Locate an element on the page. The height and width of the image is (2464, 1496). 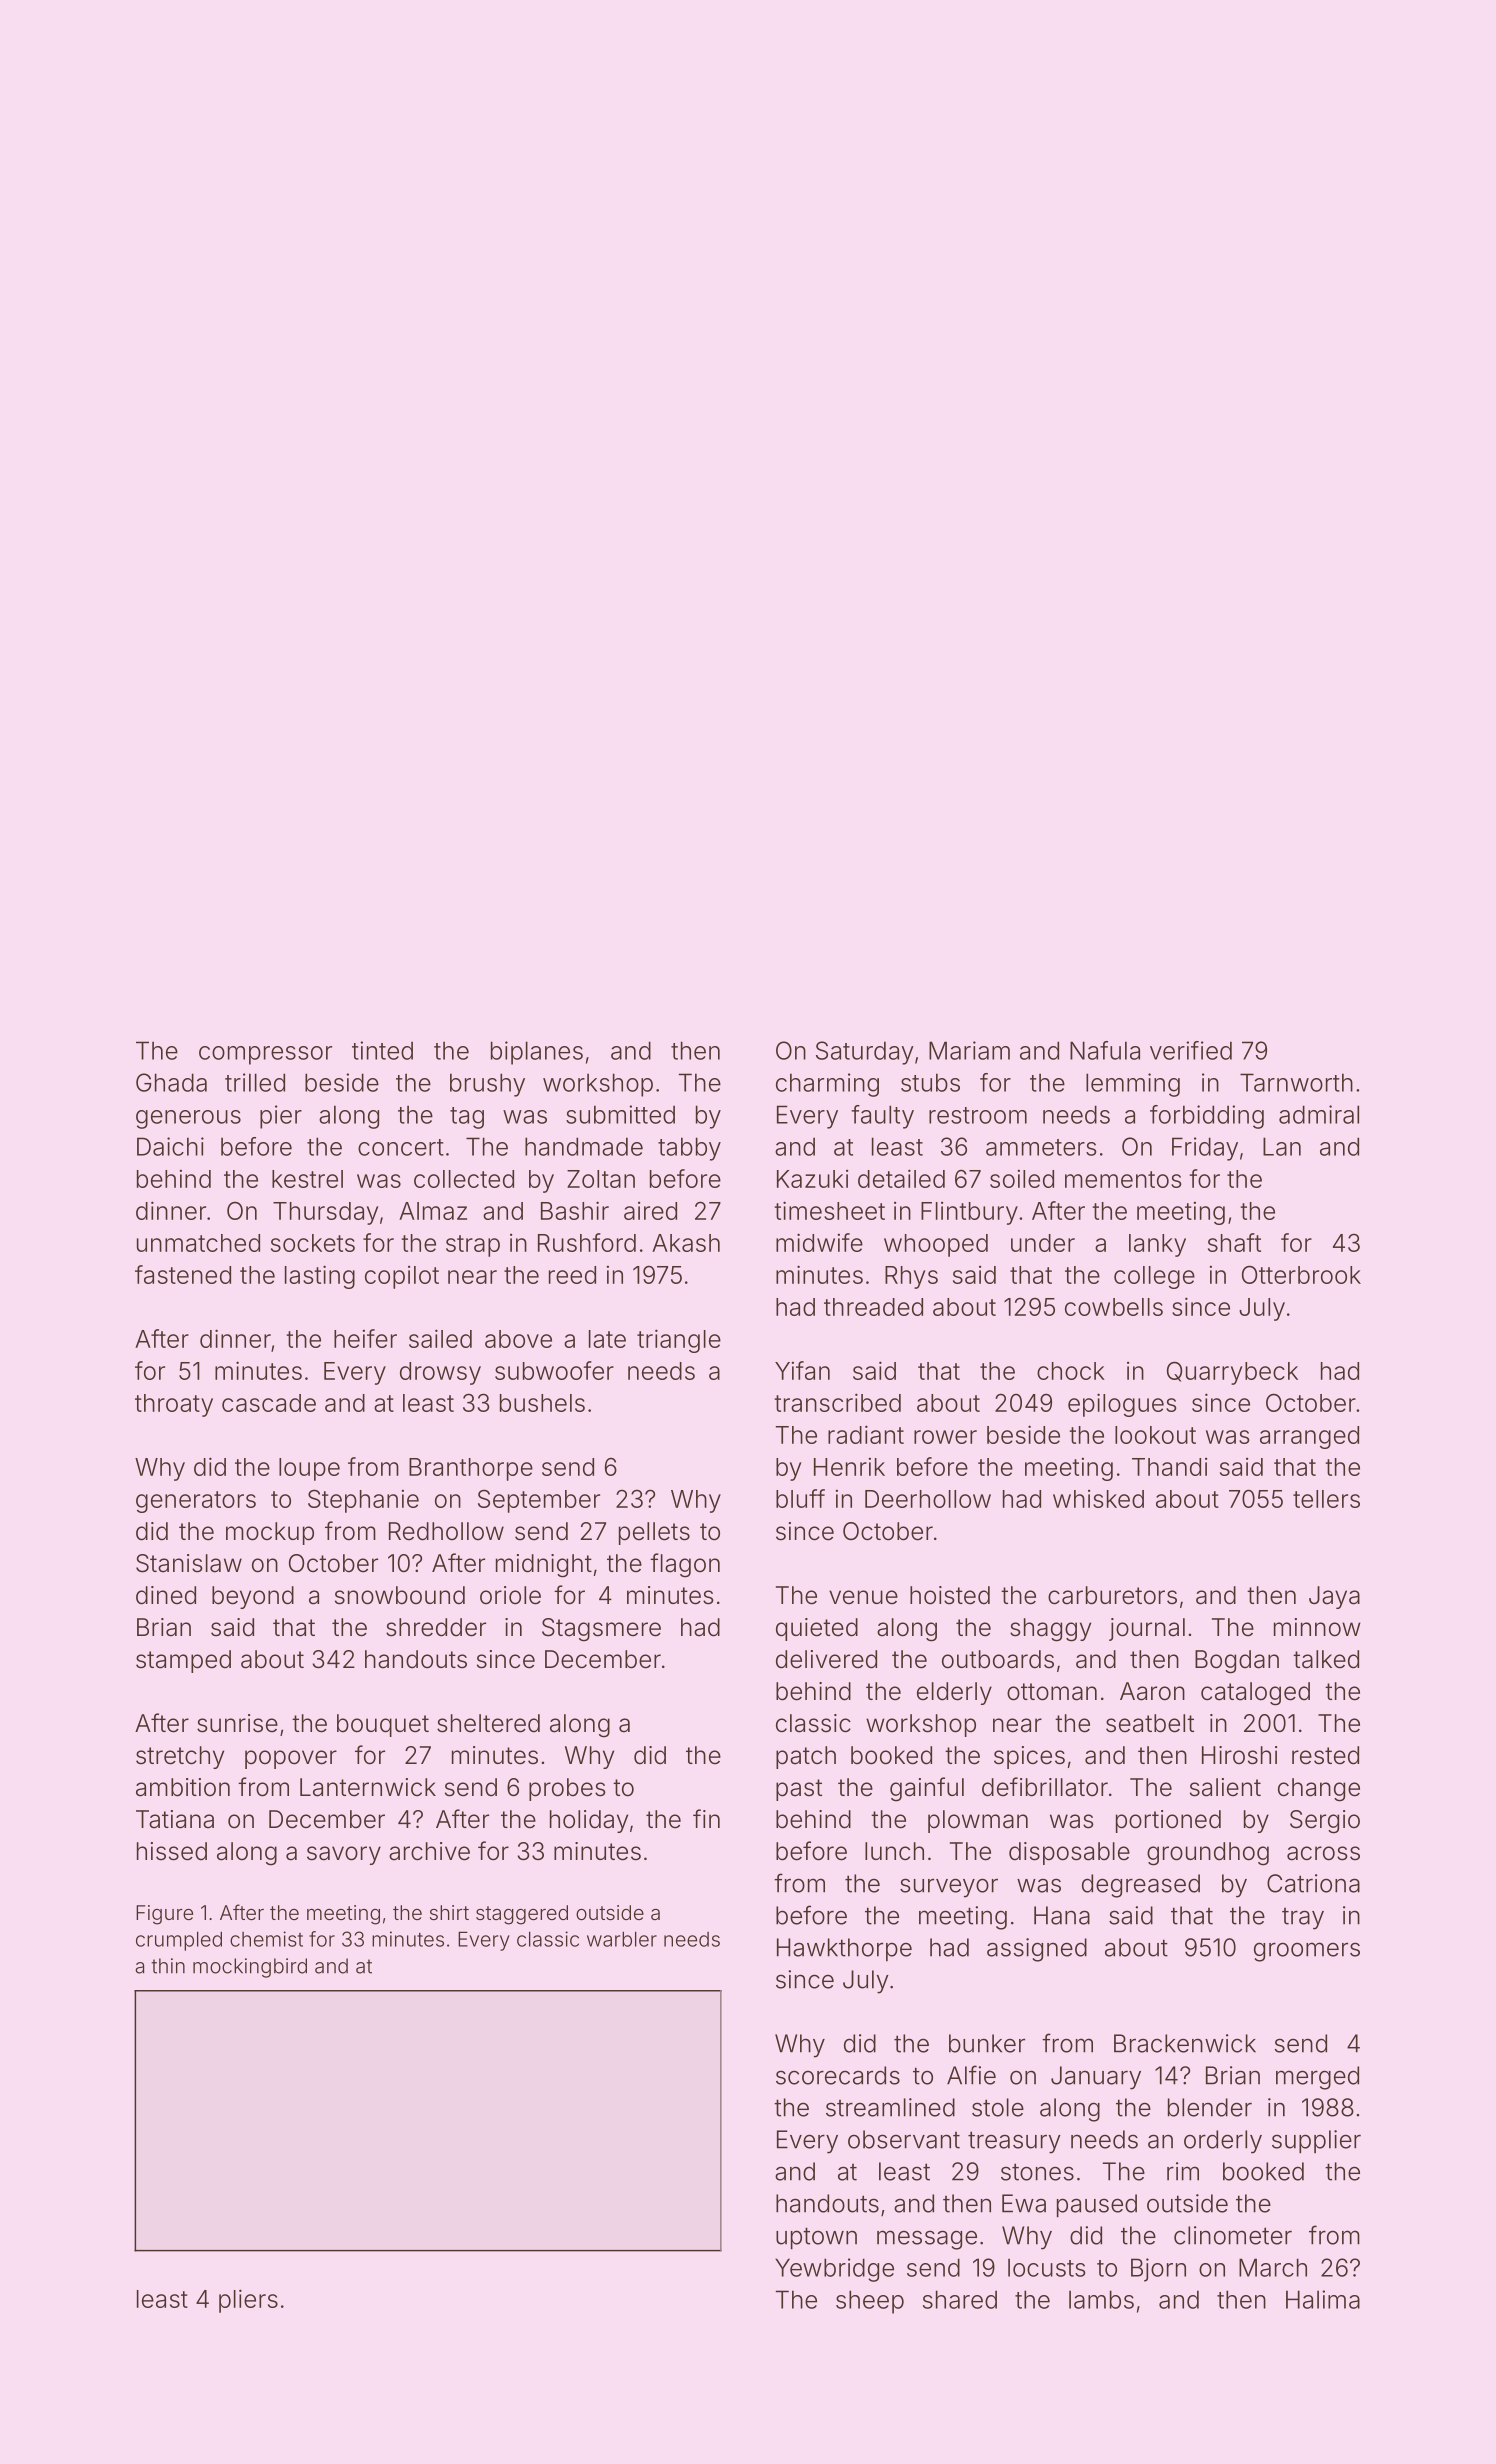
Saturday is located at coordinates (865, 1053).
